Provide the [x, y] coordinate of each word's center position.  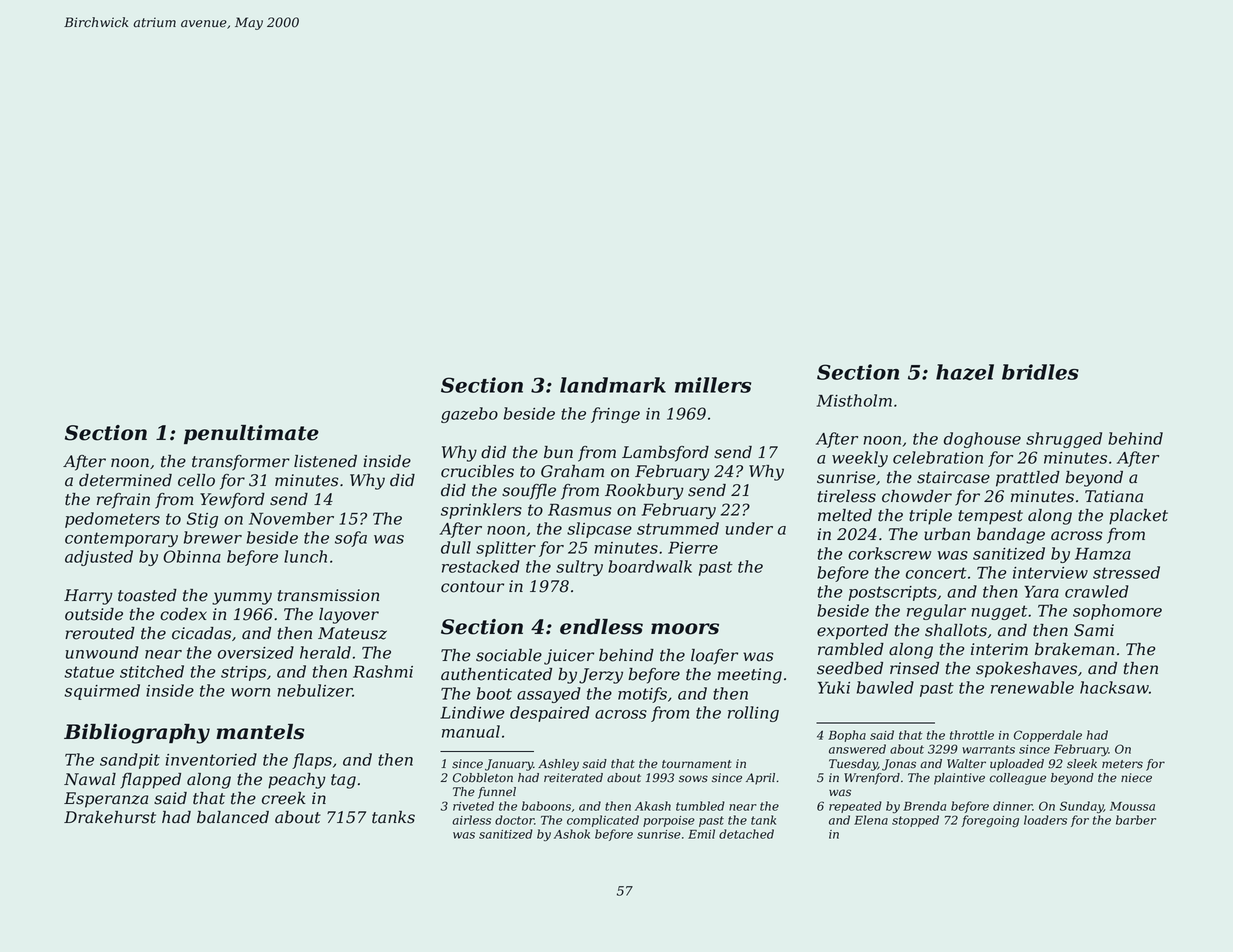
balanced [233, 817]
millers [713, 385]
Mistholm [854, 400]
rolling [753, 714]
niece [1136, 778]
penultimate [251, 434]
